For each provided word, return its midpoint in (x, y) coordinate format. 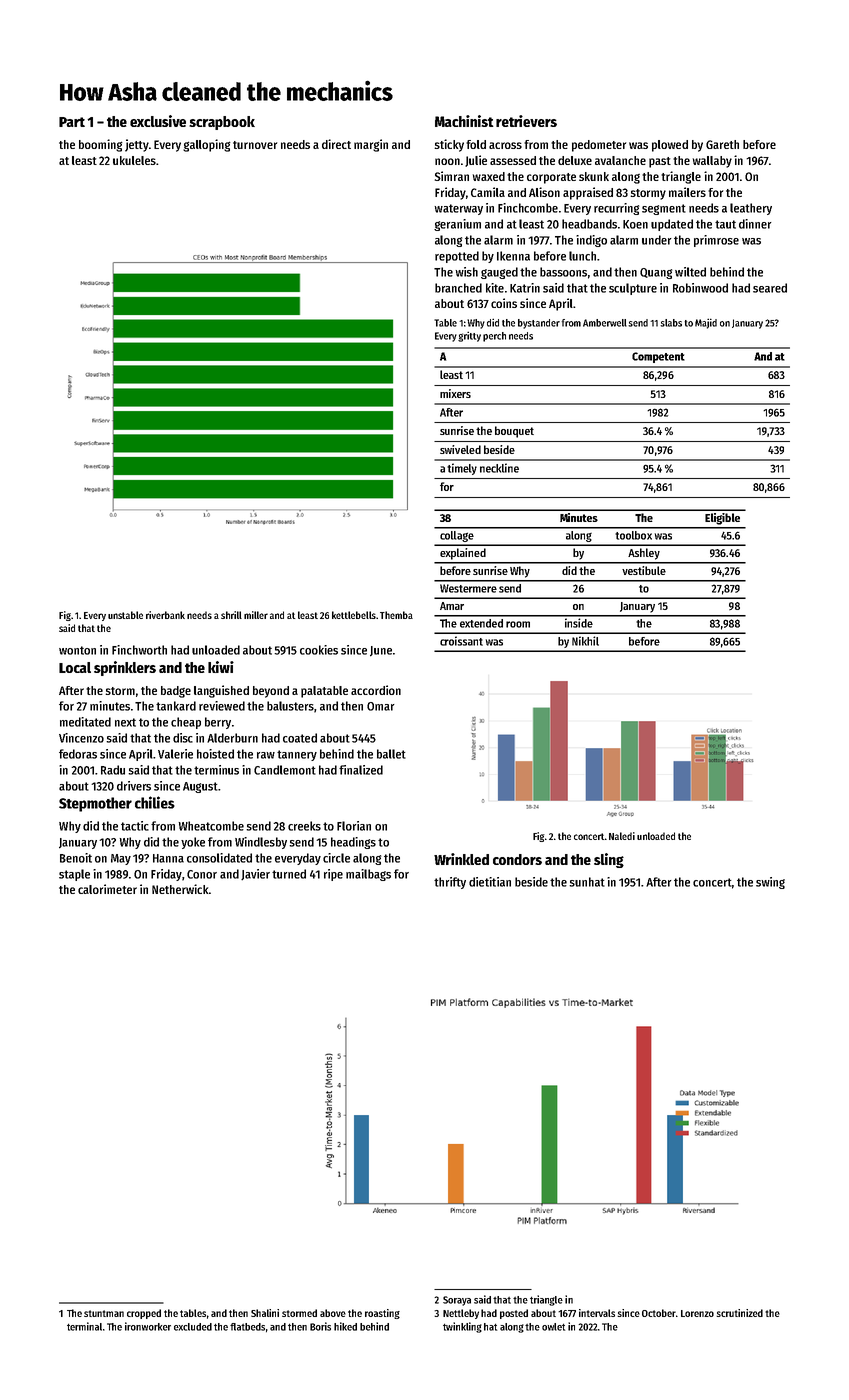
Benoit (76, 858)
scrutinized (739, 1313)
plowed (670, 146)
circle (336, 858)
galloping (207, 145)
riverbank (165, 615)
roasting (382, 1314)
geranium (457, 225)
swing (770, 883)
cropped (144, 1314)
